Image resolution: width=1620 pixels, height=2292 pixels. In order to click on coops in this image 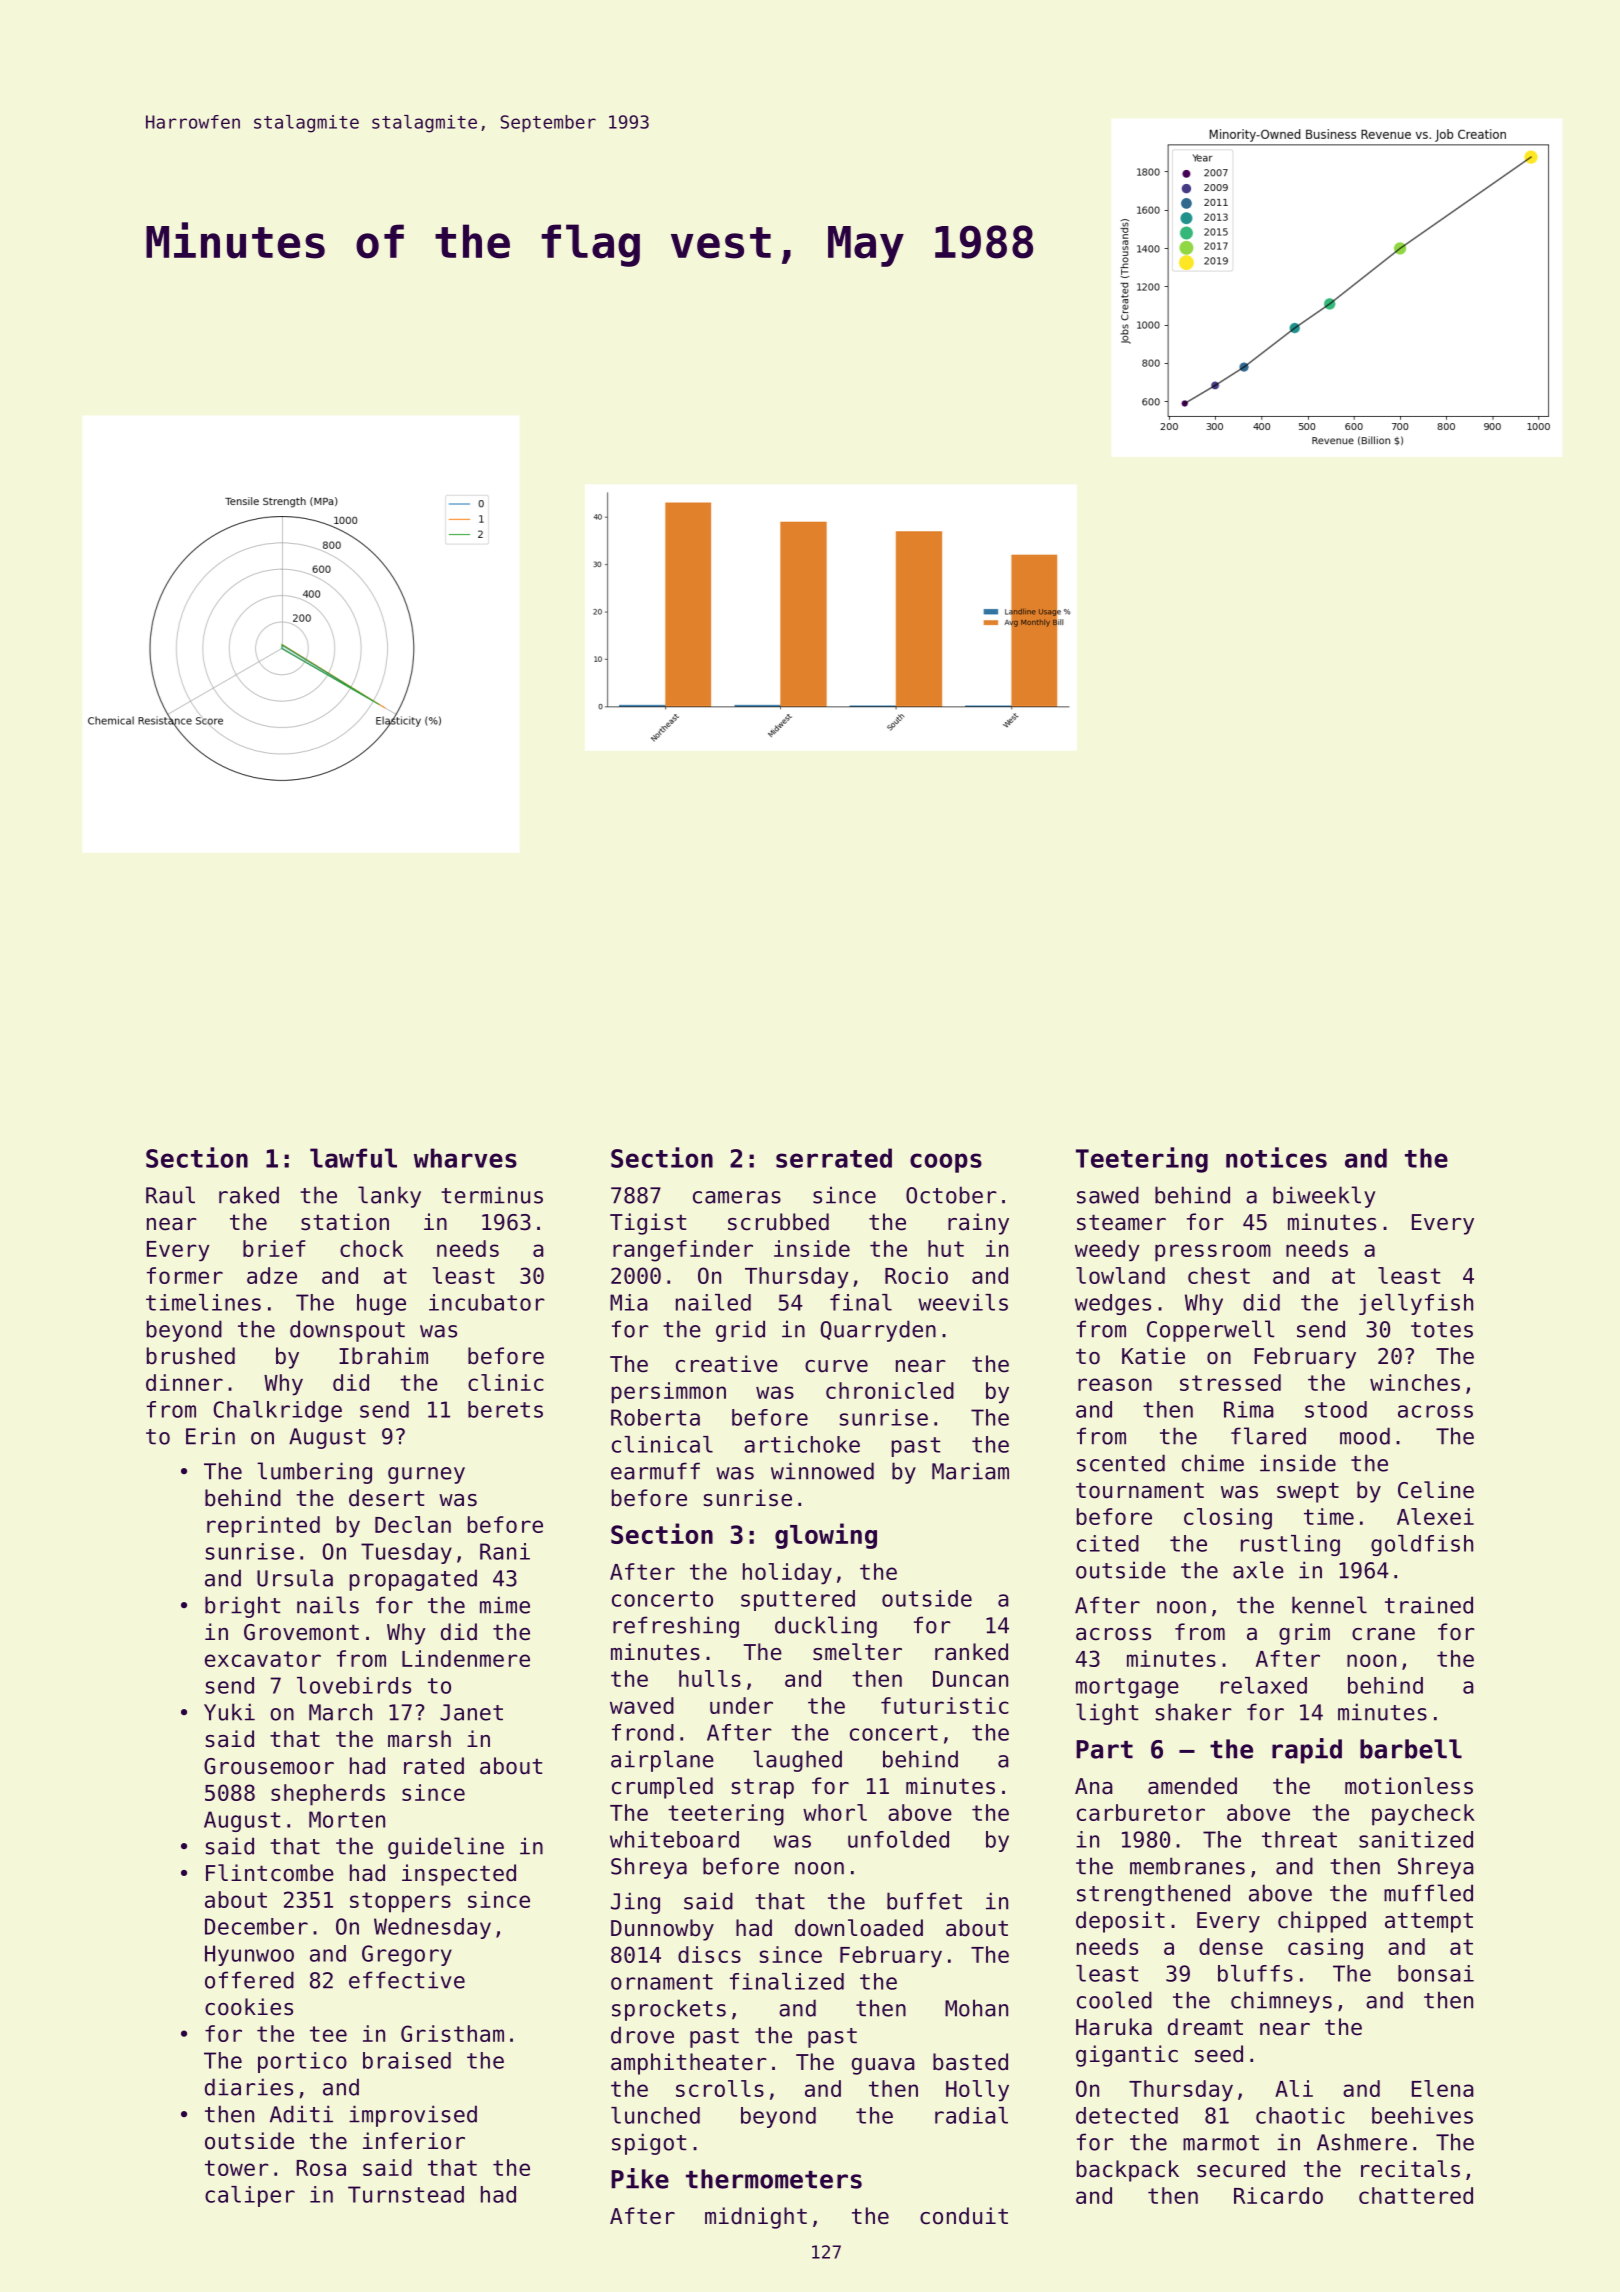, I will do `click(946, 1163)`.
